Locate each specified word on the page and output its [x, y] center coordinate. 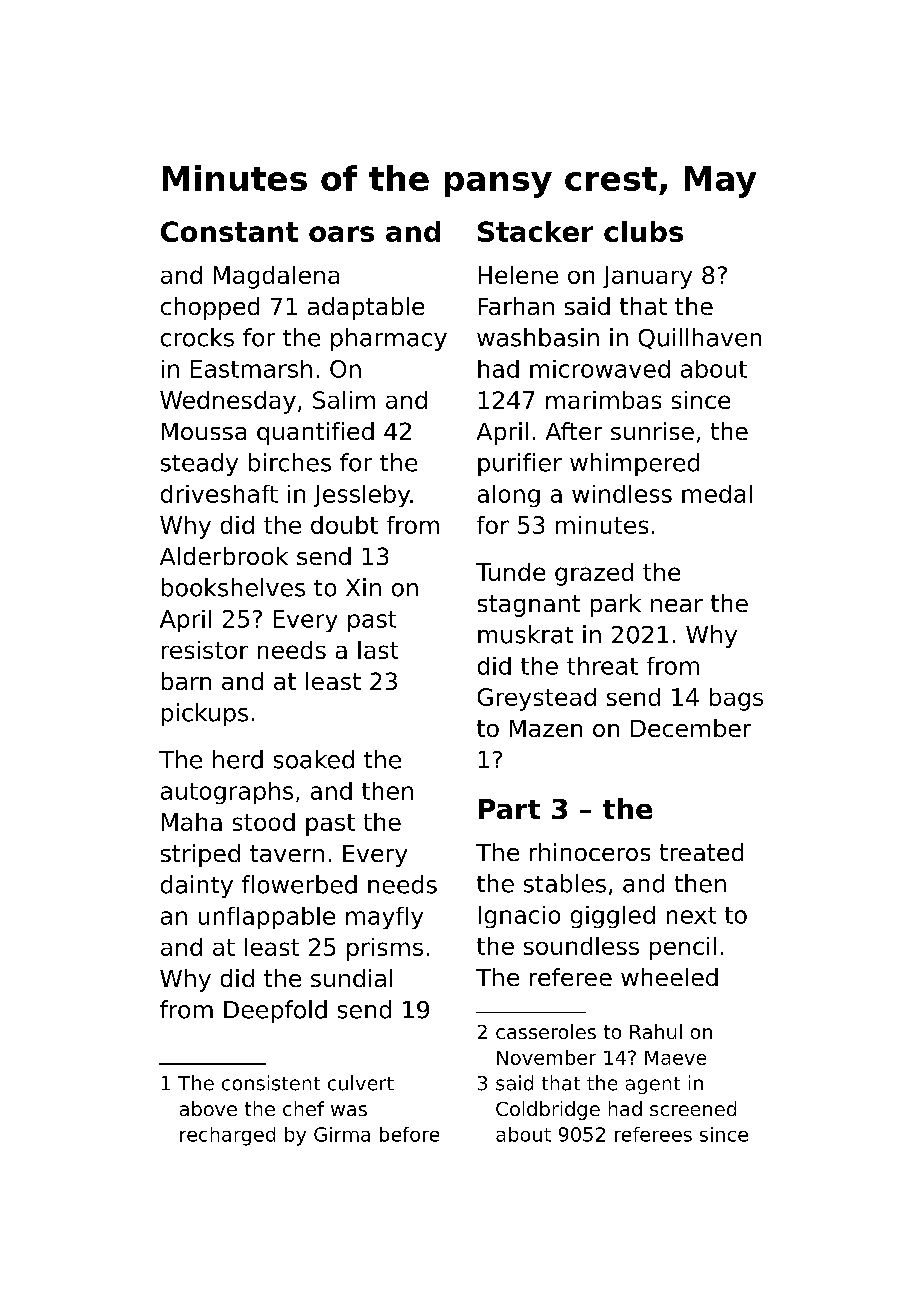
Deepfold [275, 1011]
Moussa [204, 431]
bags [736, 699]
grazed [594, 574]
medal [717, 494]
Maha [192, 822]
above [208, 1108]
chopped [210, 308]
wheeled [669, 977]
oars [341, 234]
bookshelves [233, 587]
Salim [344, 400]
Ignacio [519, 917]
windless [622, 494]
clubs [643, 231]
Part [509, 809]
